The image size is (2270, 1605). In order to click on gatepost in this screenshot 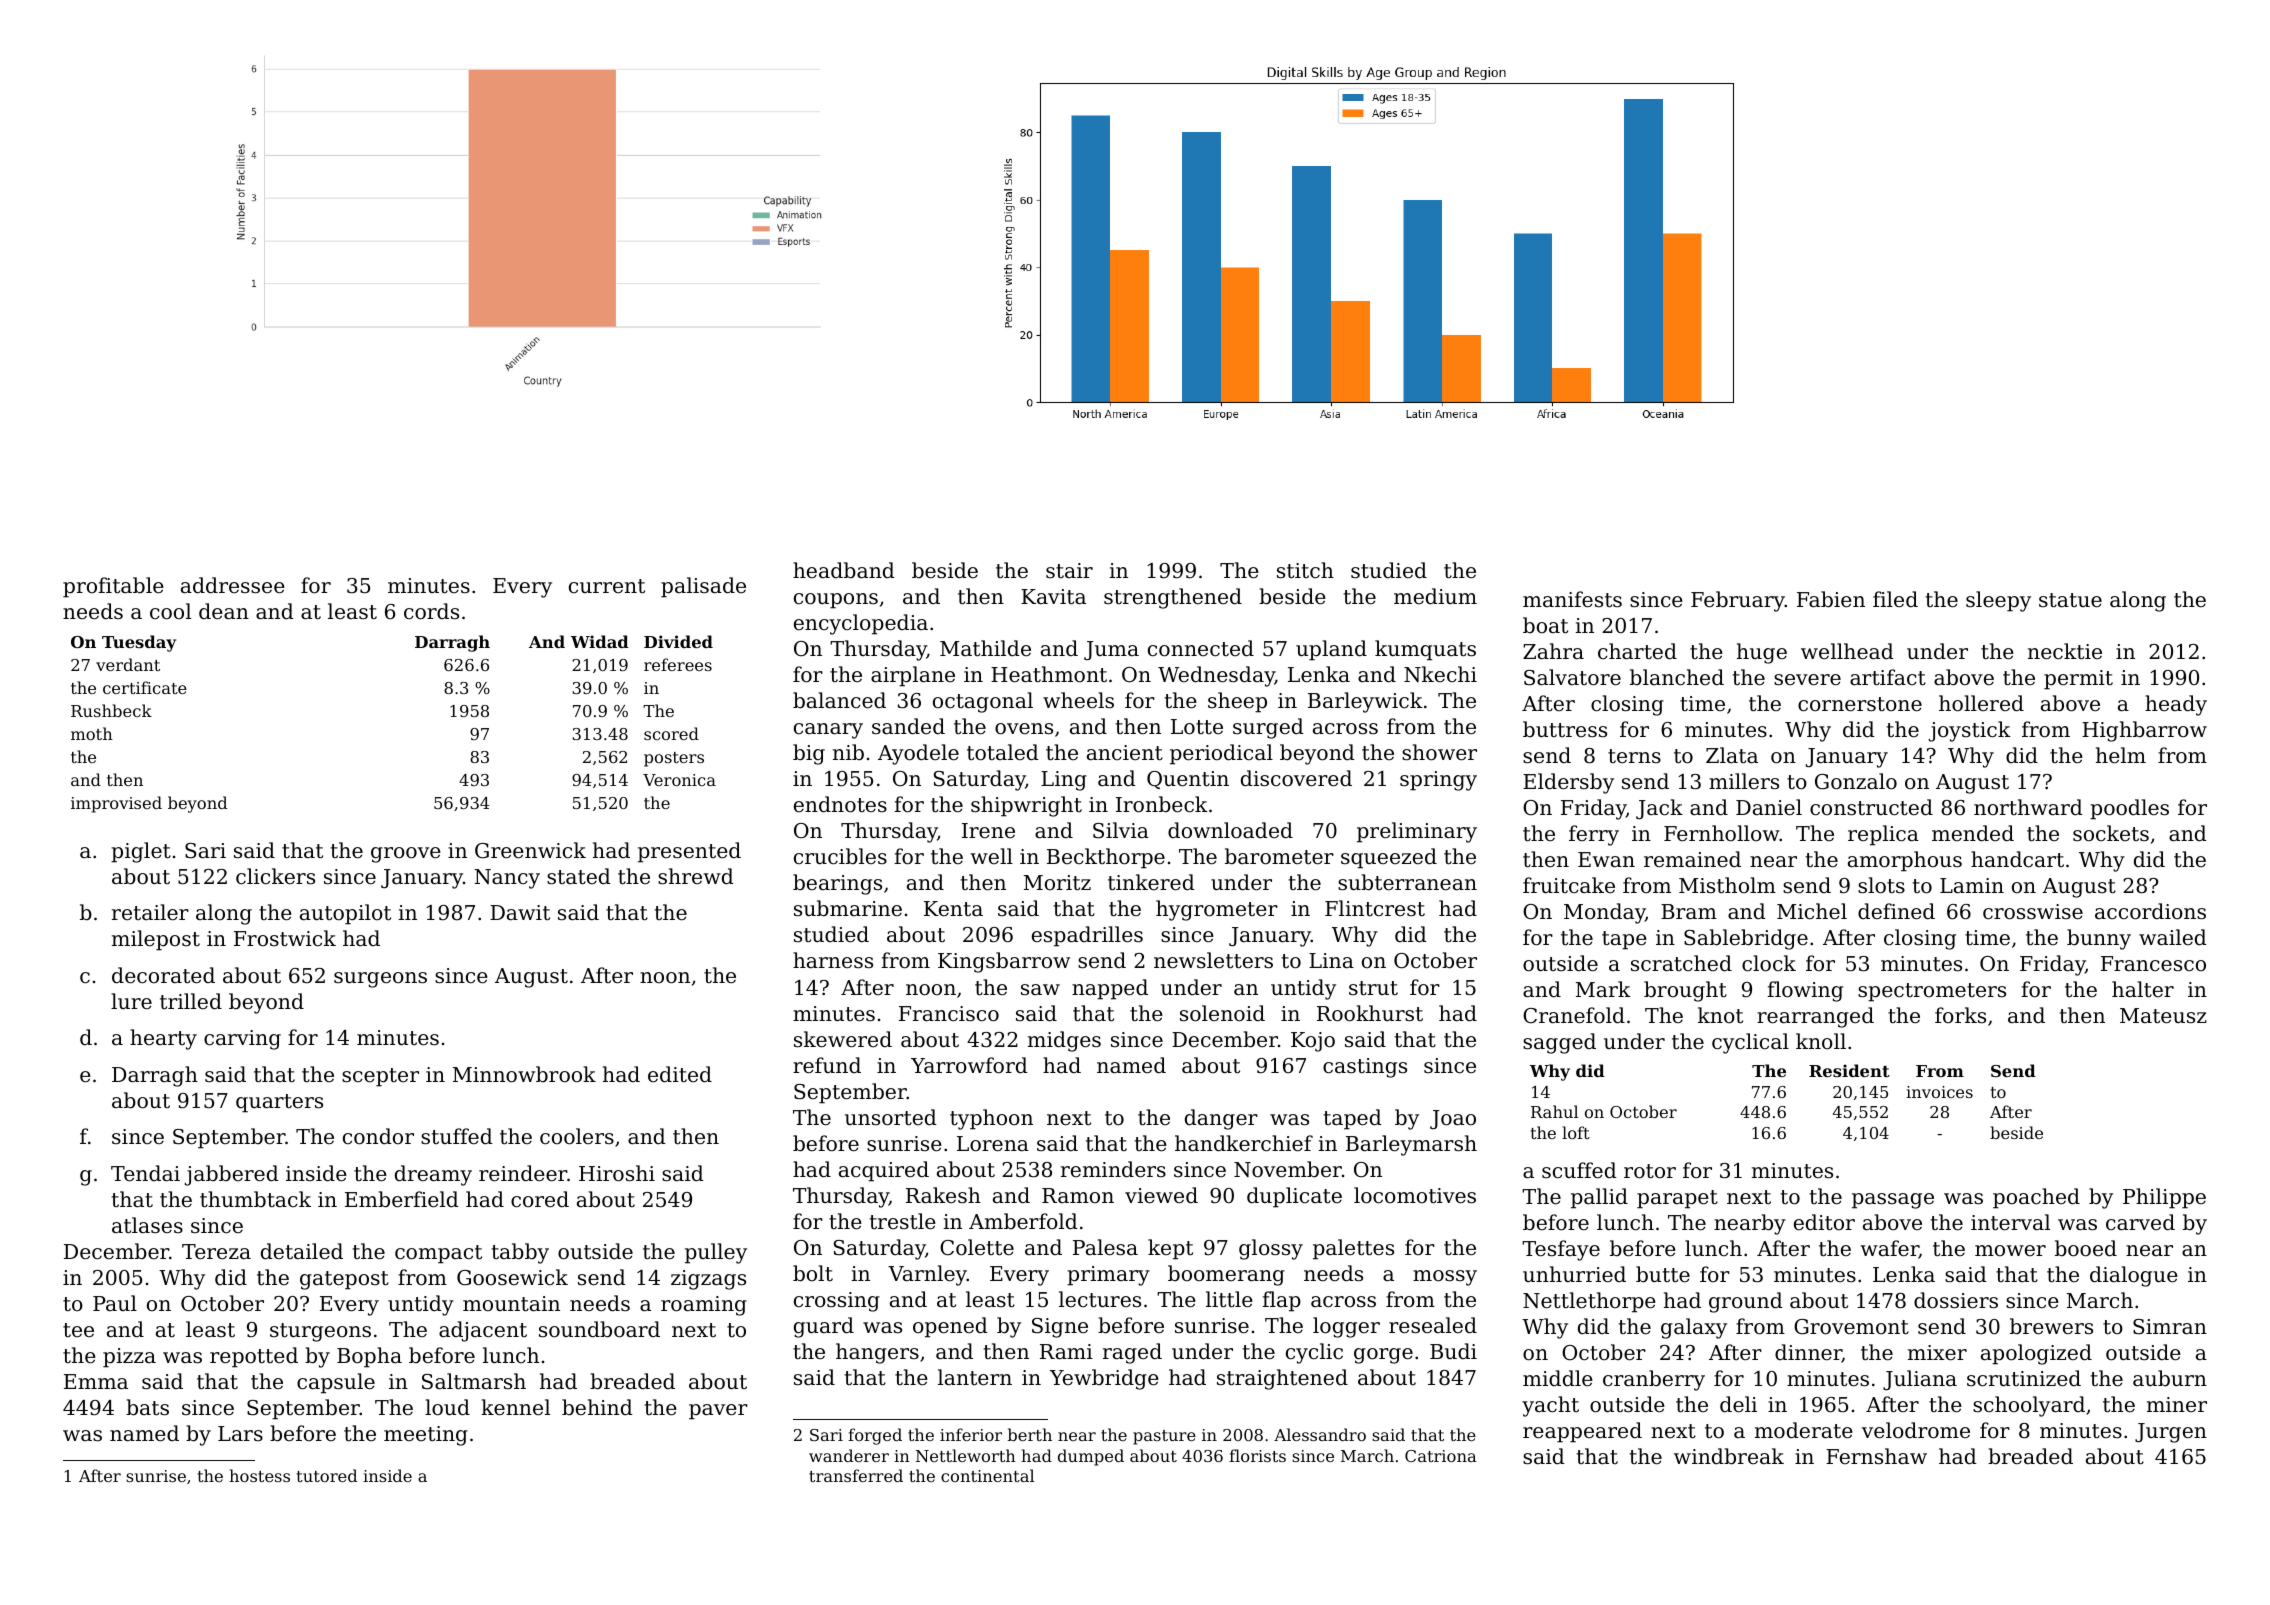, I will do `click(344, 1280)`.
